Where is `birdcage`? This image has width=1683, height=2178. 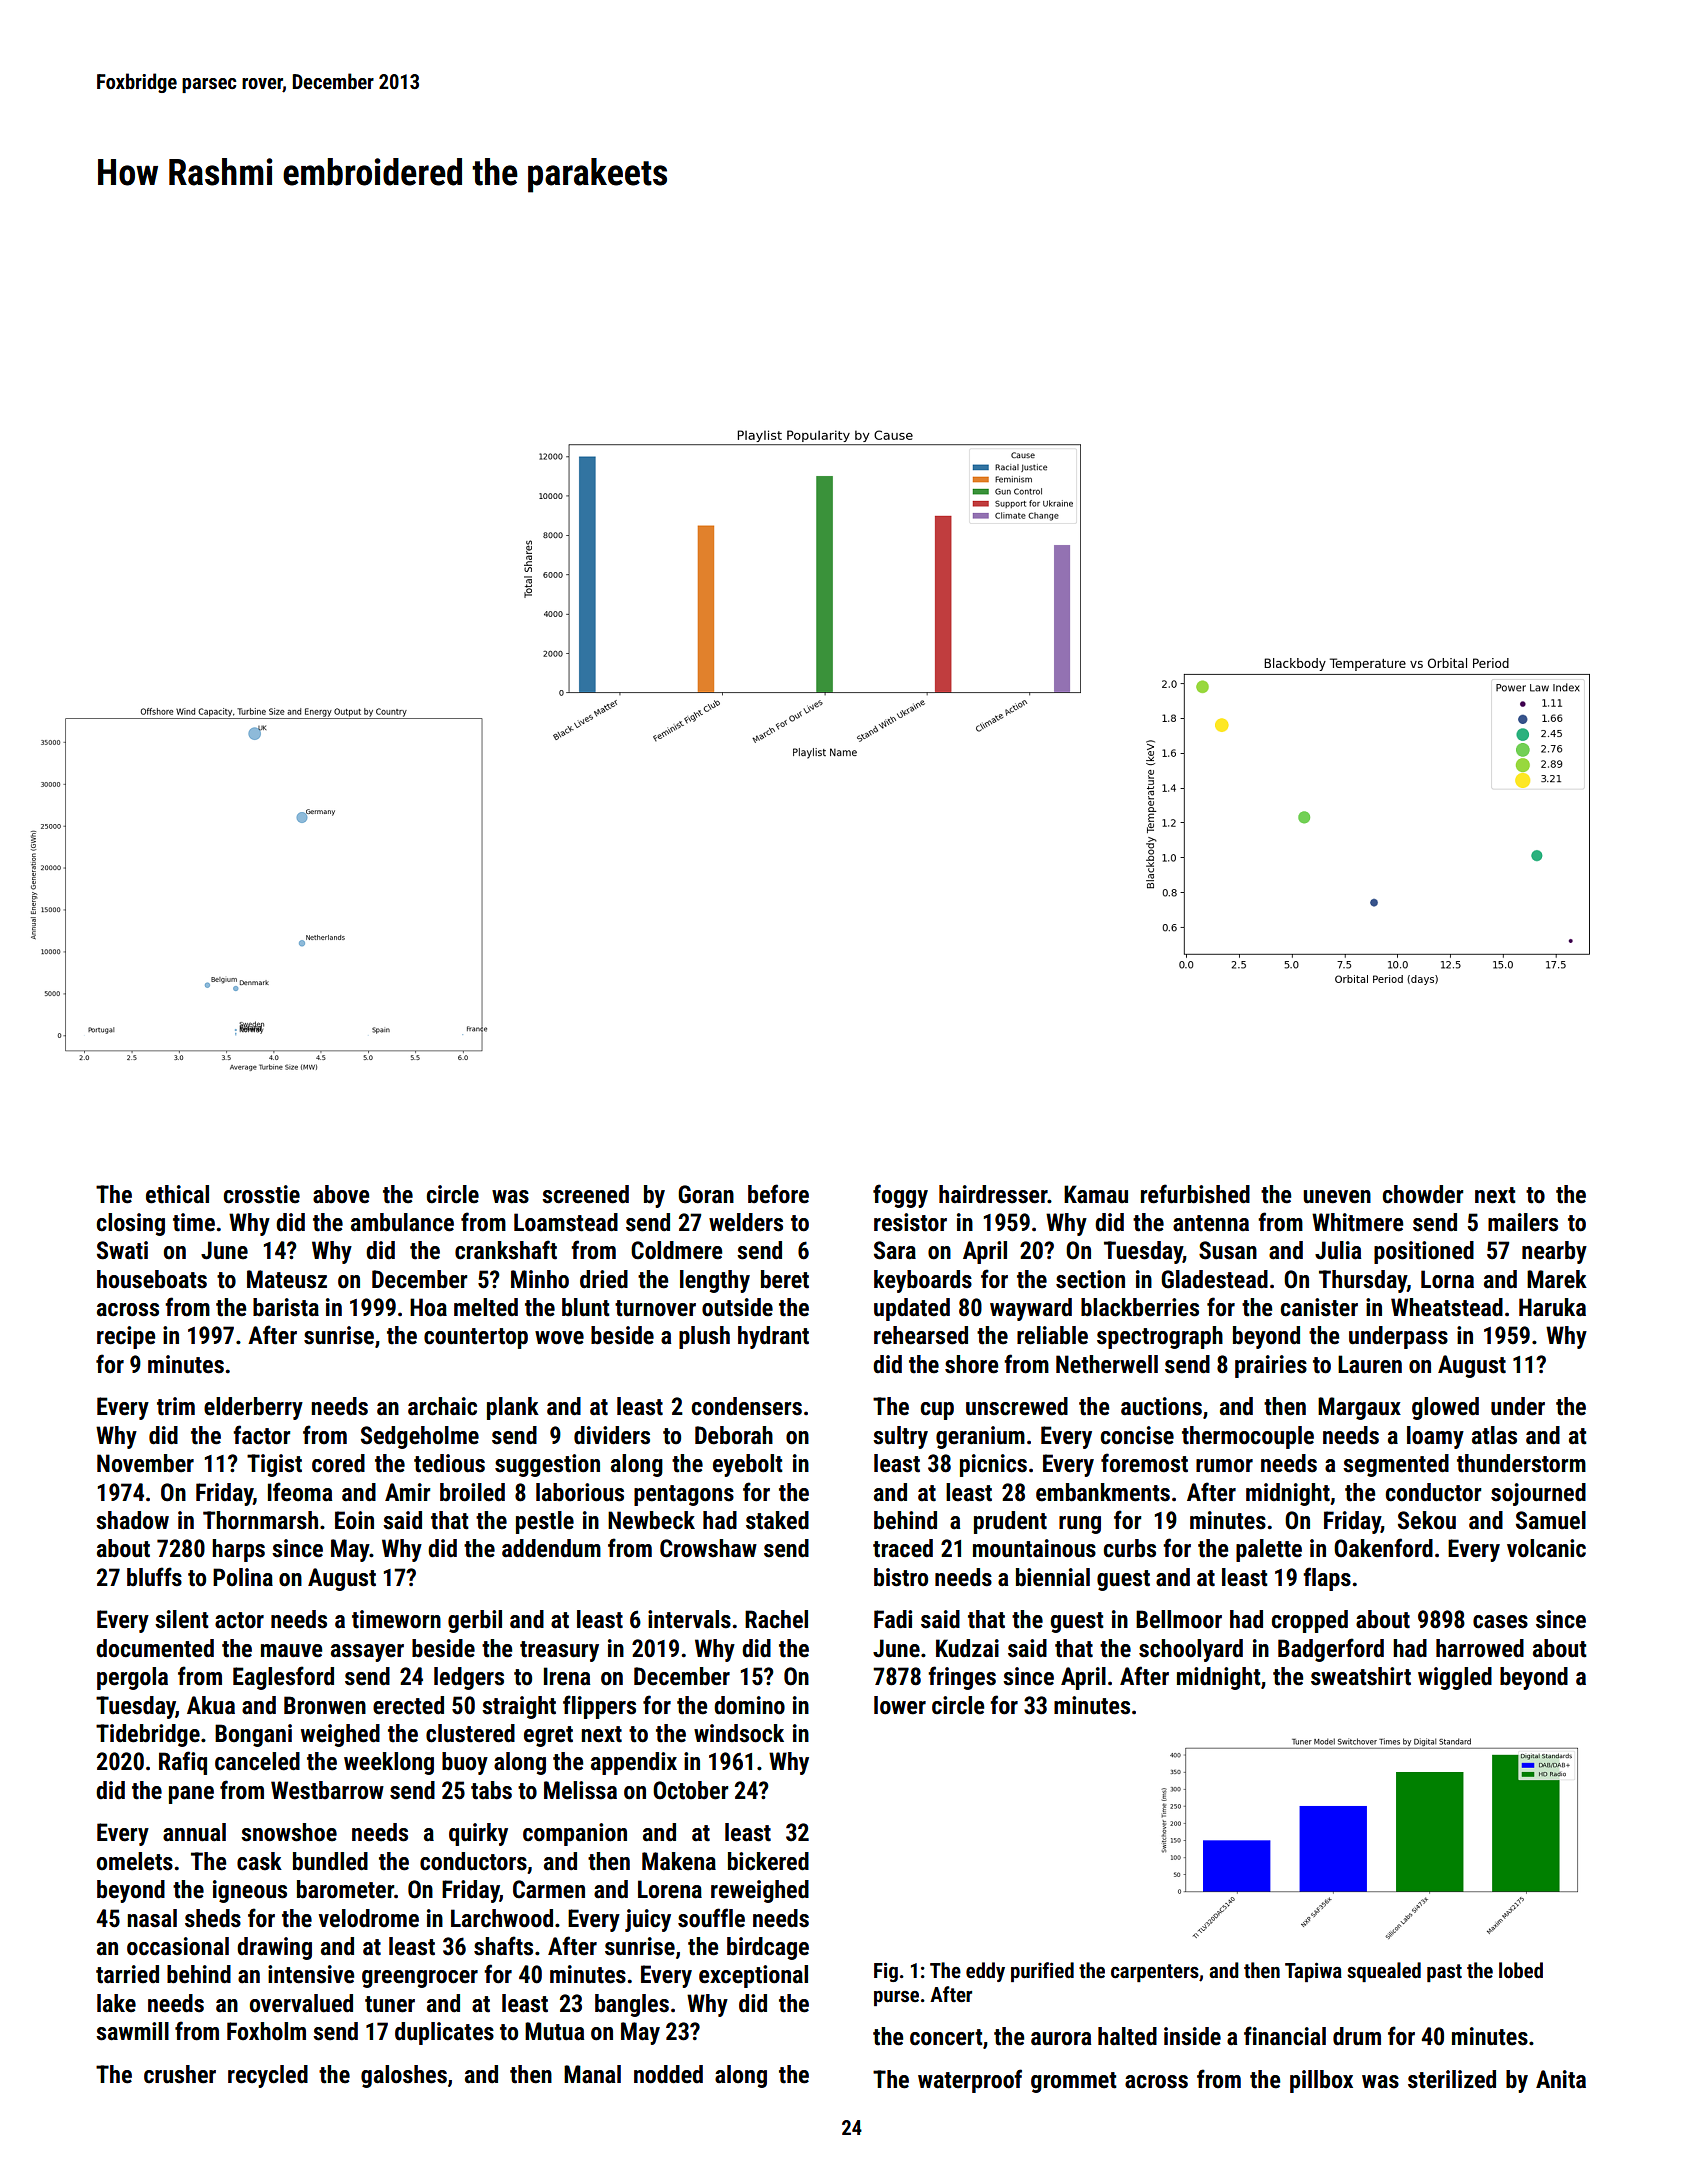
birdcage is located at coordinates (768, 1948).
